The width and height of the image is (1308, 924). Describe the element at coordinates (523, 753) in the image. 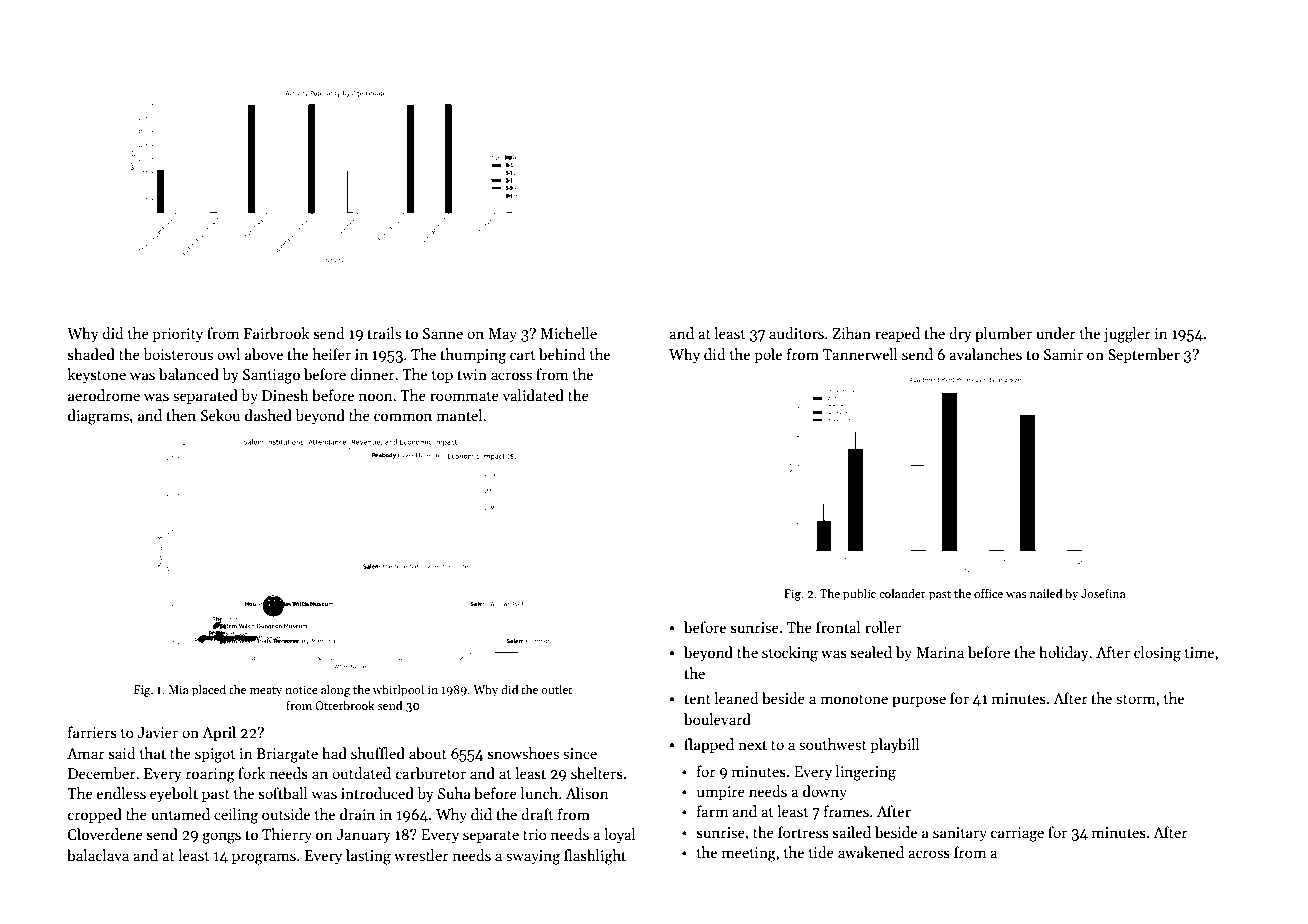

I see `snowshoes` at that location.
